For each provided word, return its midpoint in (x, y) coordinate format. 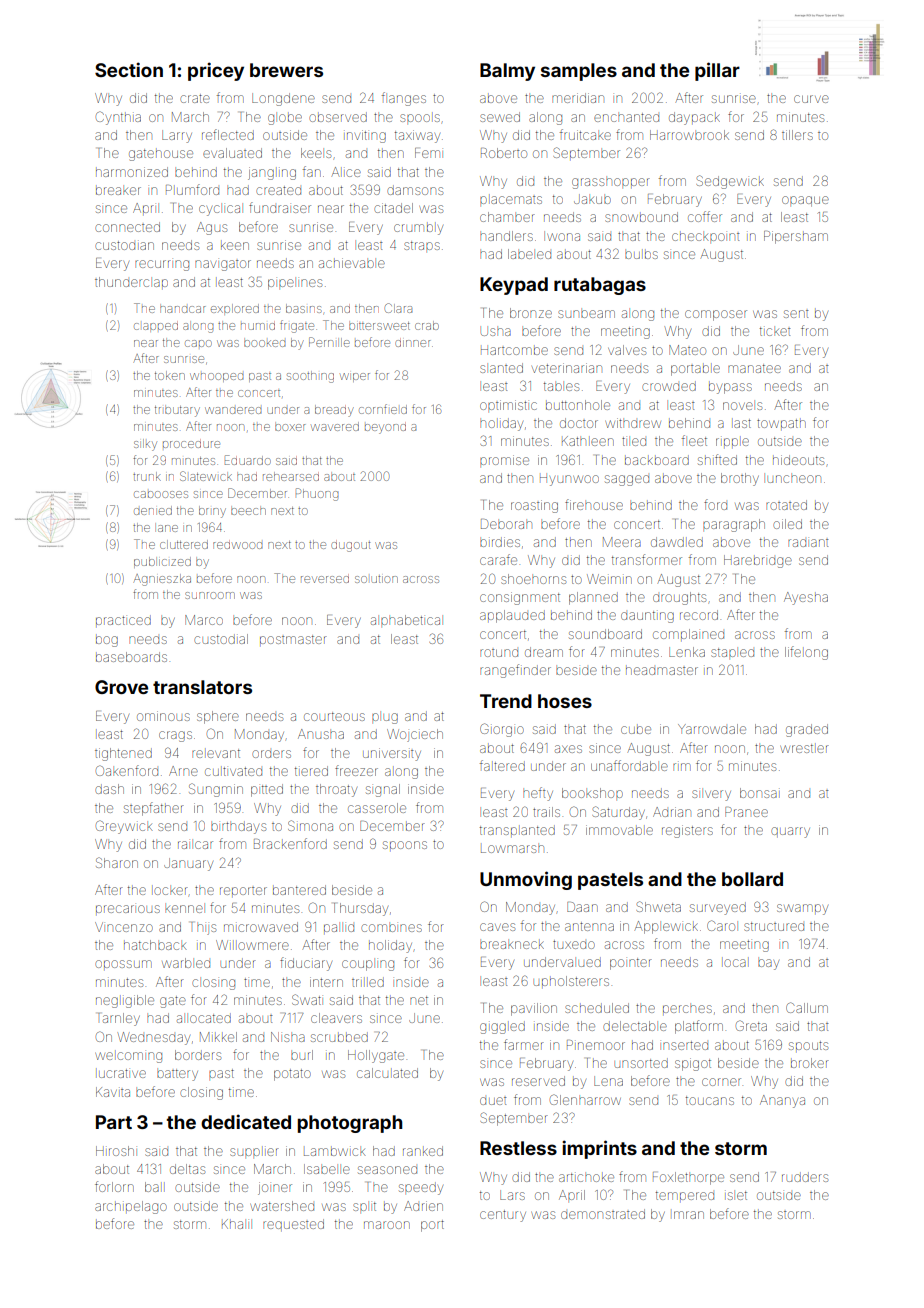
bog (107, 641)
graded (807, 730)
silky (145, 445)
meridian (578, 98)
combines (391, 928)
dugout (350, 547)
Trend (506, 701)
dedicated (246, 1121)
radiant (808, 543)
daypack (694, 118)
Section (129, 69)
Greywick (124, 827)
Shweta (658, 906)
